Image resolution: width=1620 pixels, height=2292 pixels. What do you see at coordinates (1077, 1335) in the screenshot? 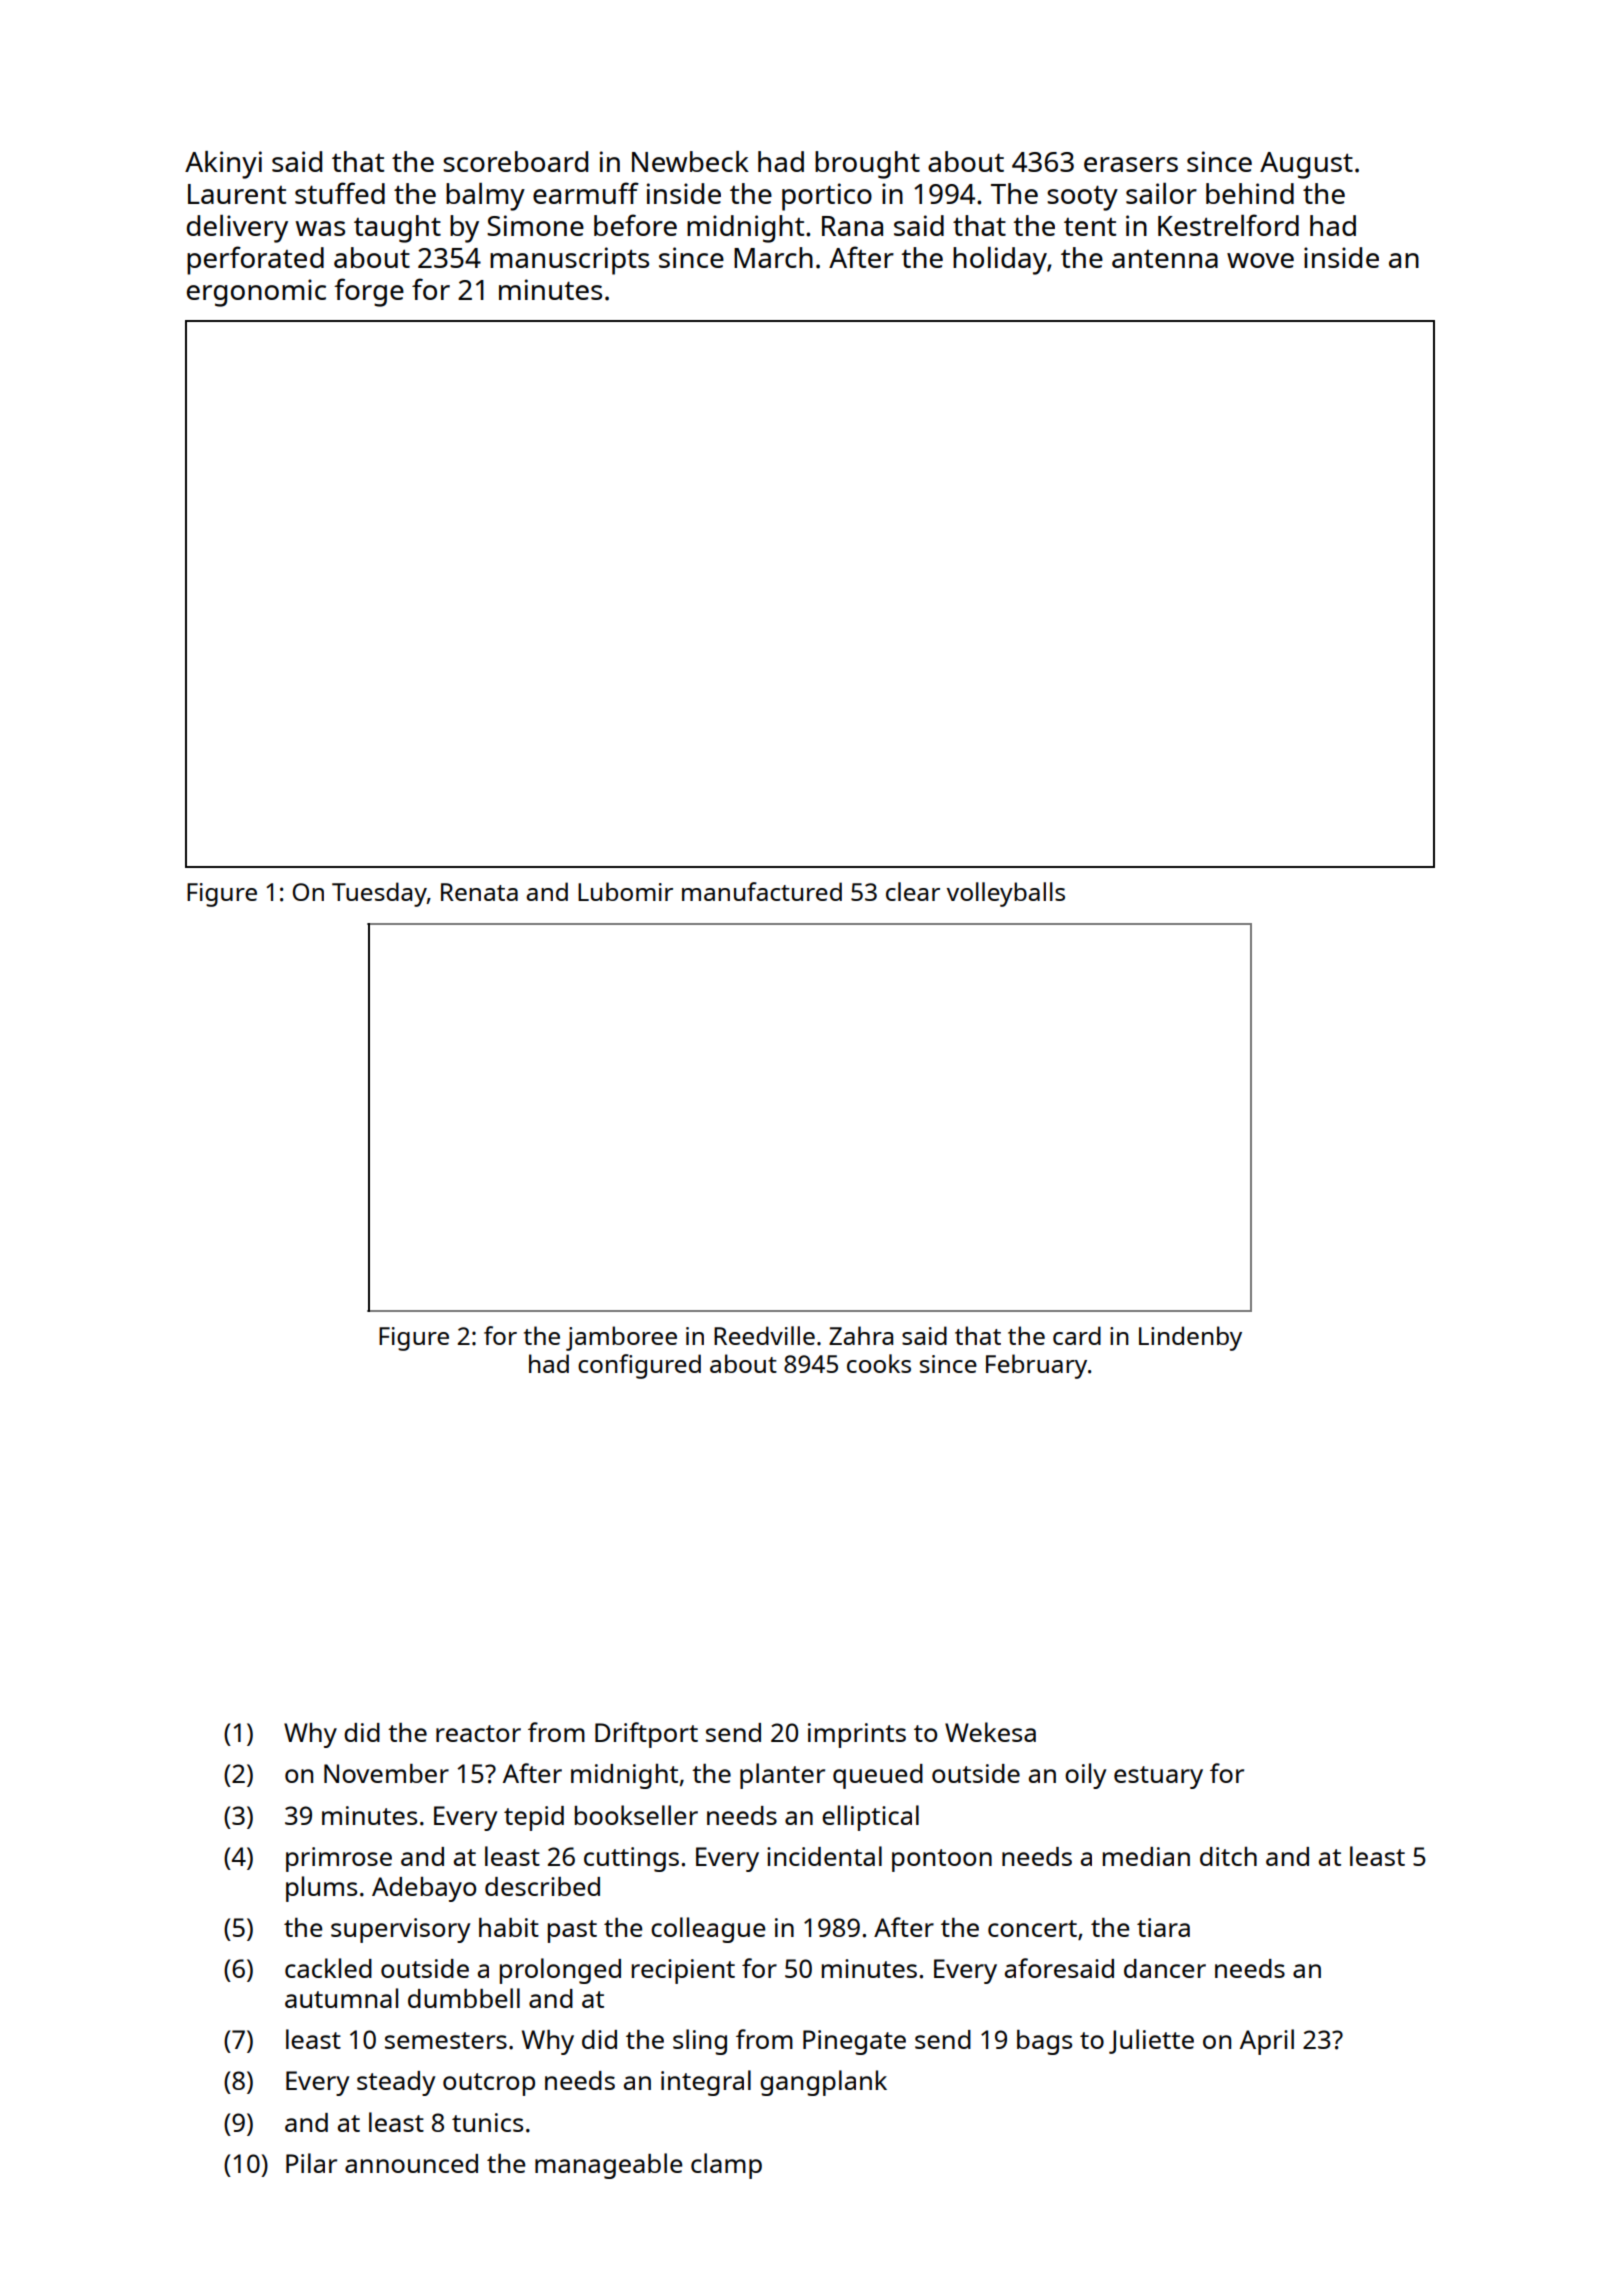
I see `card` at bounding box center [1077, 1335].
